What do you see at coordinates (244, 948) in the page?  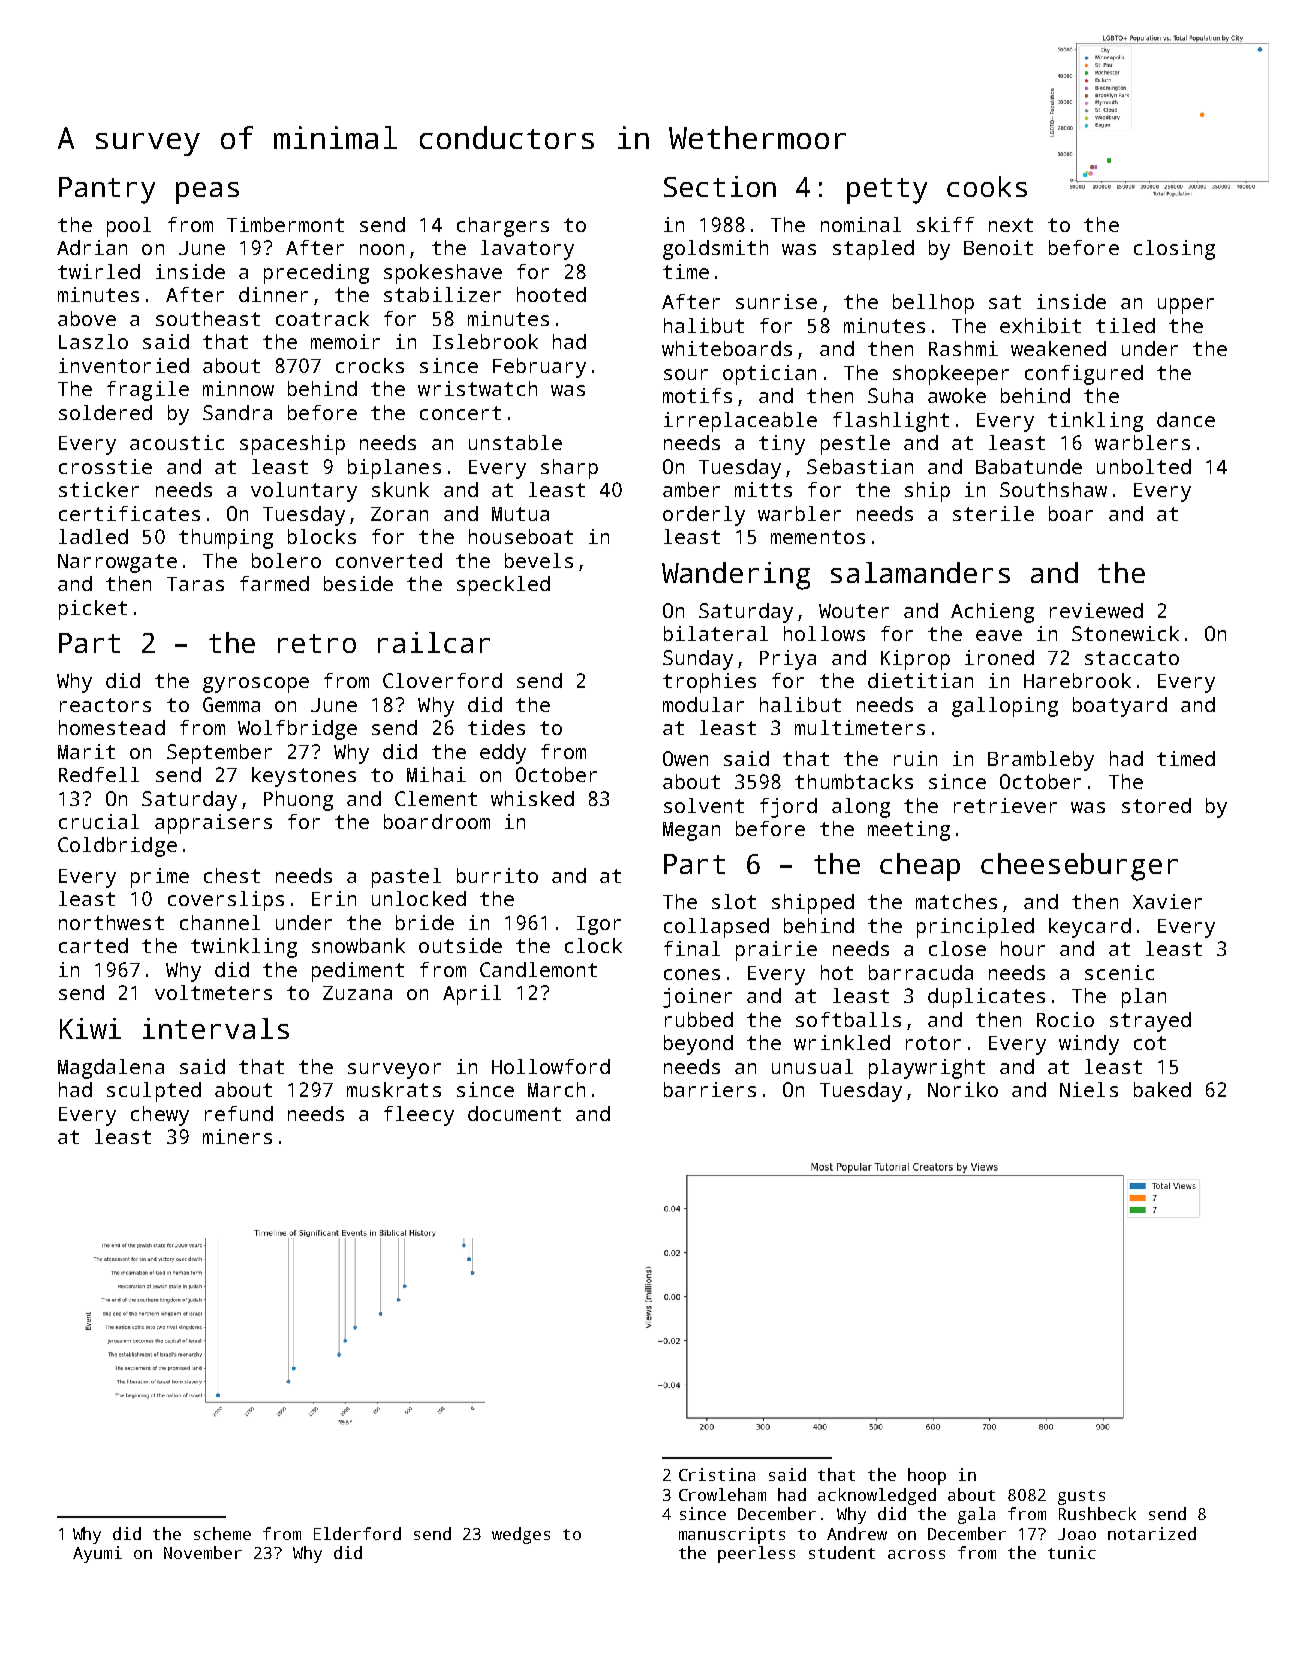 I see `twinkling` at bounding box center [244, 948].
